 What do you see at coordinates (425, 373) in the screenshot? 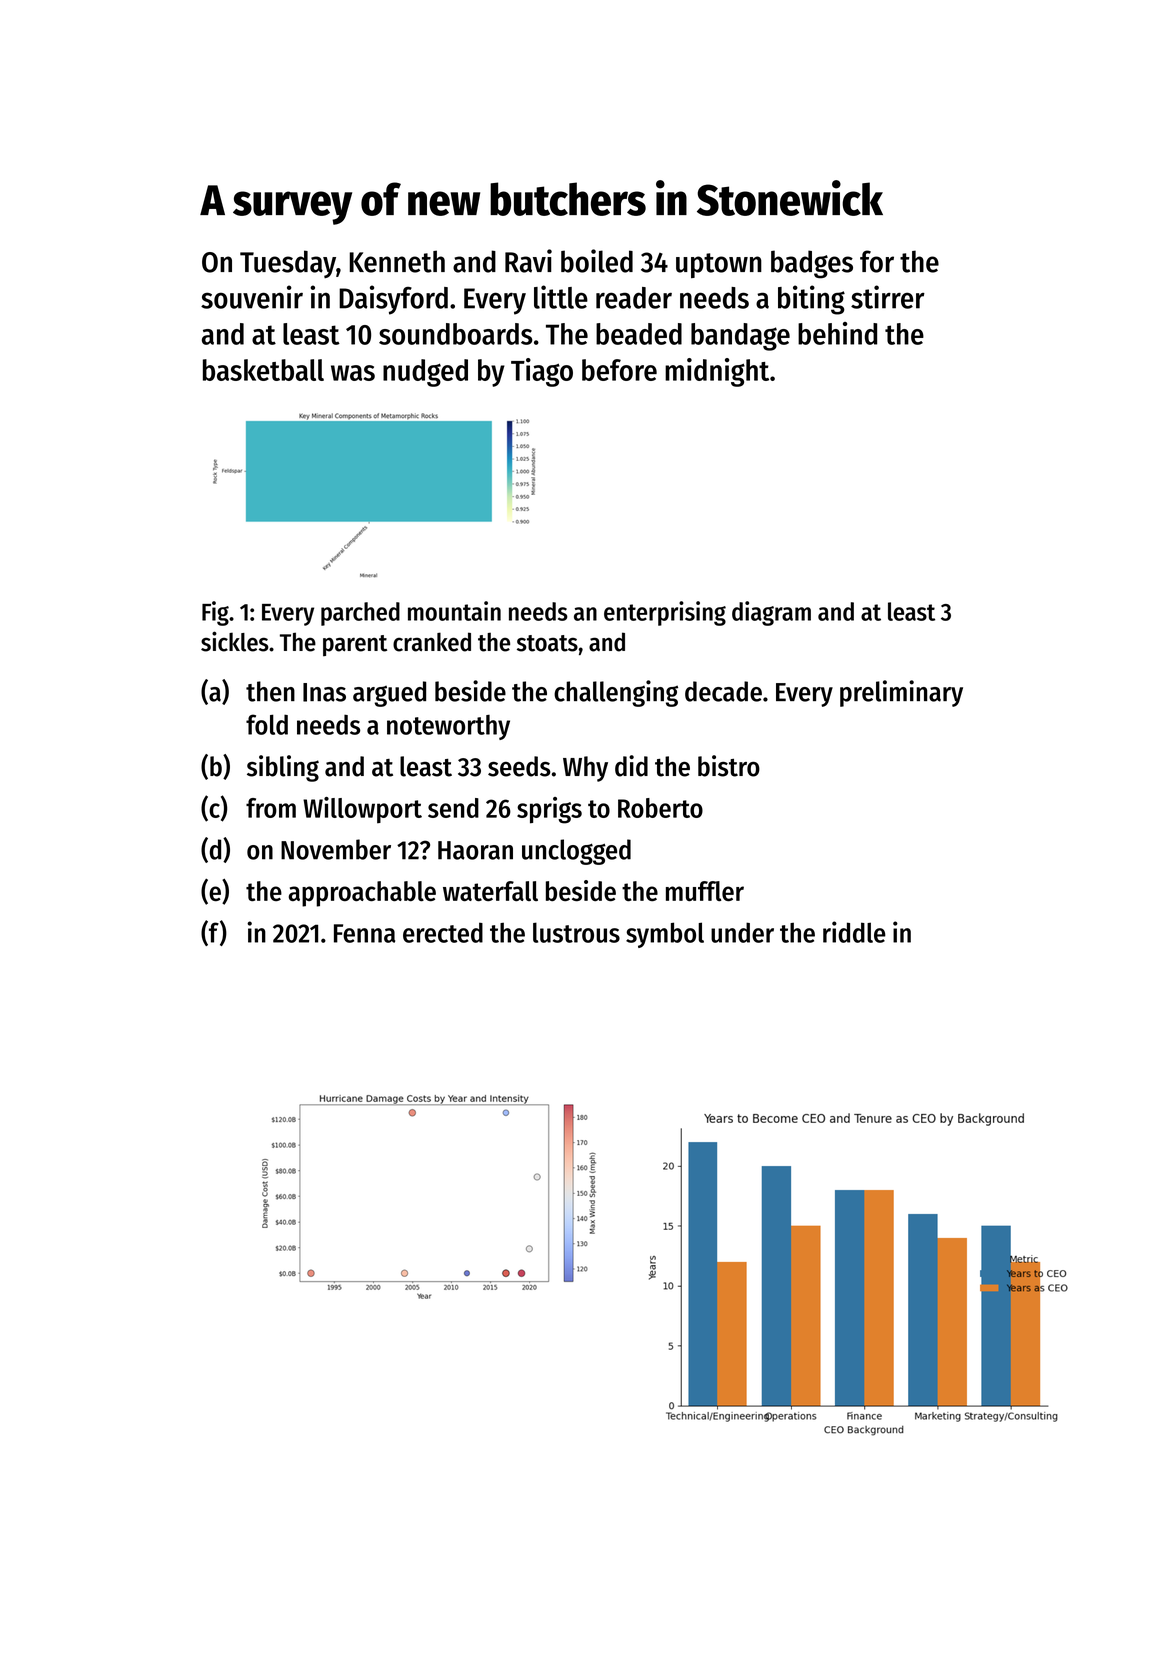
I see `nudged` at bounding box center [425, 373].
